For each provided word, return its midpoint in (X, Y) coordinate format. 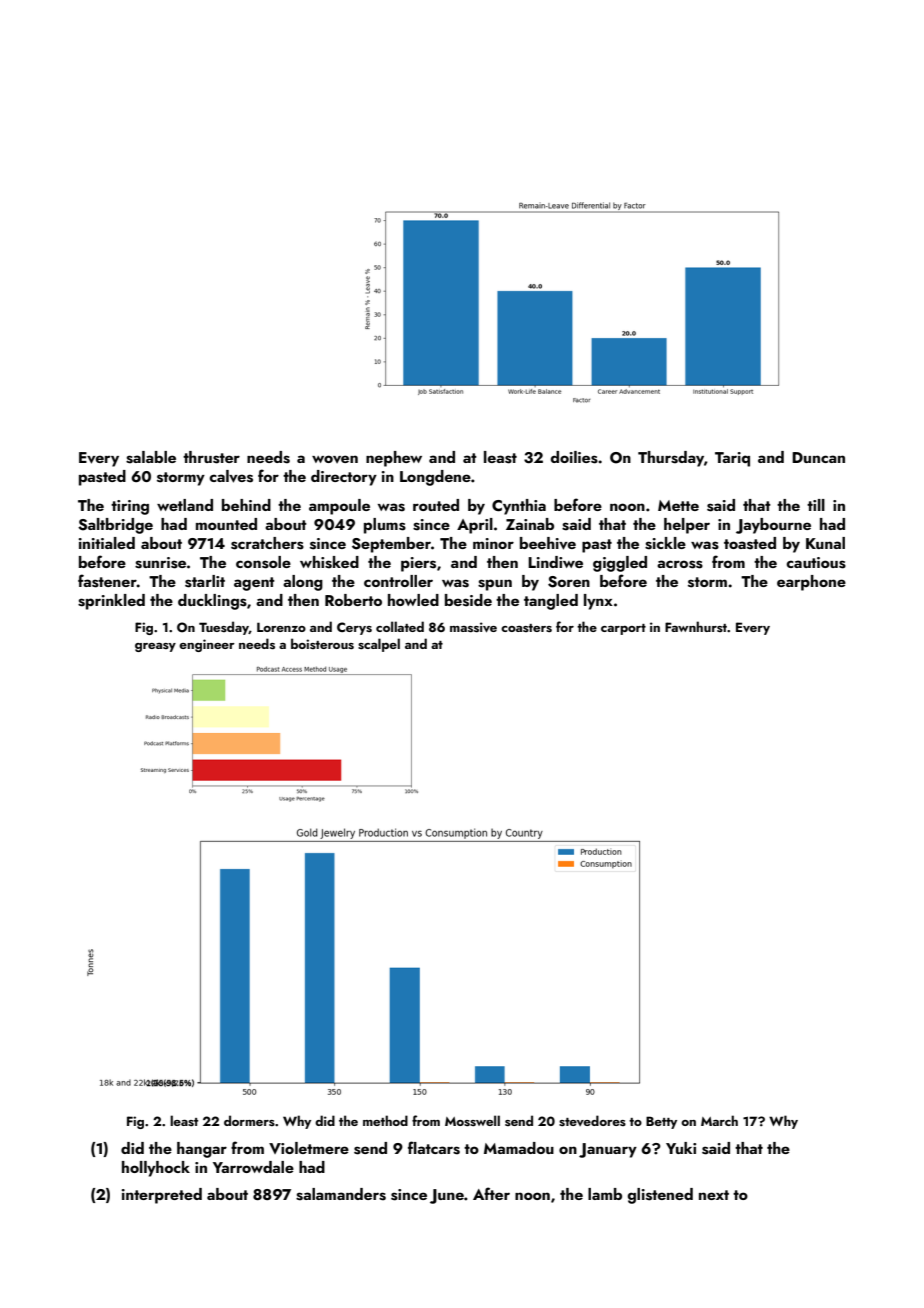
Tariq (732, 459)
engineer (207, 645)
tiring (130, 507)
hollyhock (156, 1169)
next (714, 1195)
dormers (249, 1120)
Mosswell (472, 1121)
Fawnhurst (696, 626)
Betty (661, 1122)
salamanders (341, 1194)
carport (623, 629)
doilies (574, 457)
